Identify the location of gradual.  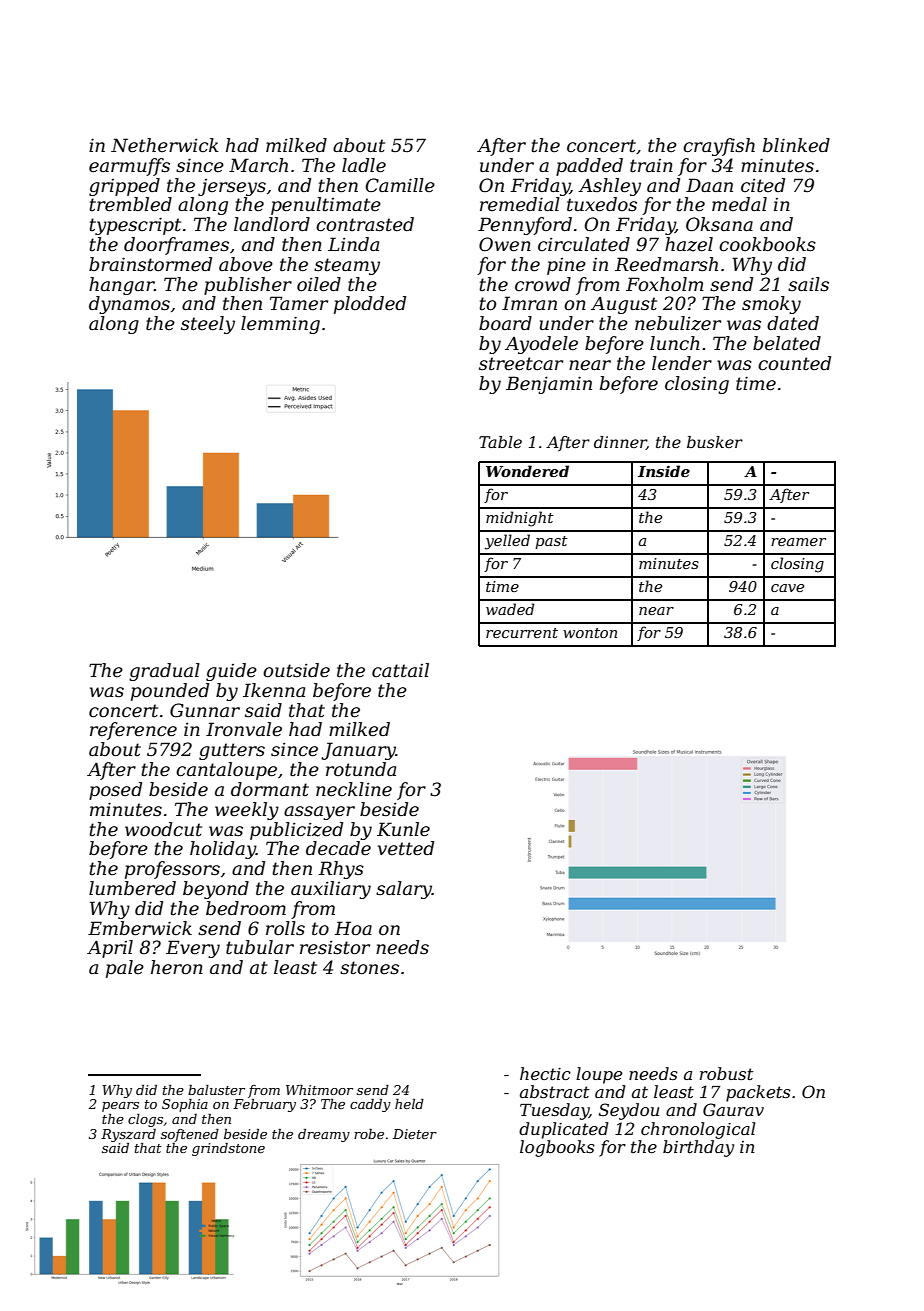
(164, 672).
